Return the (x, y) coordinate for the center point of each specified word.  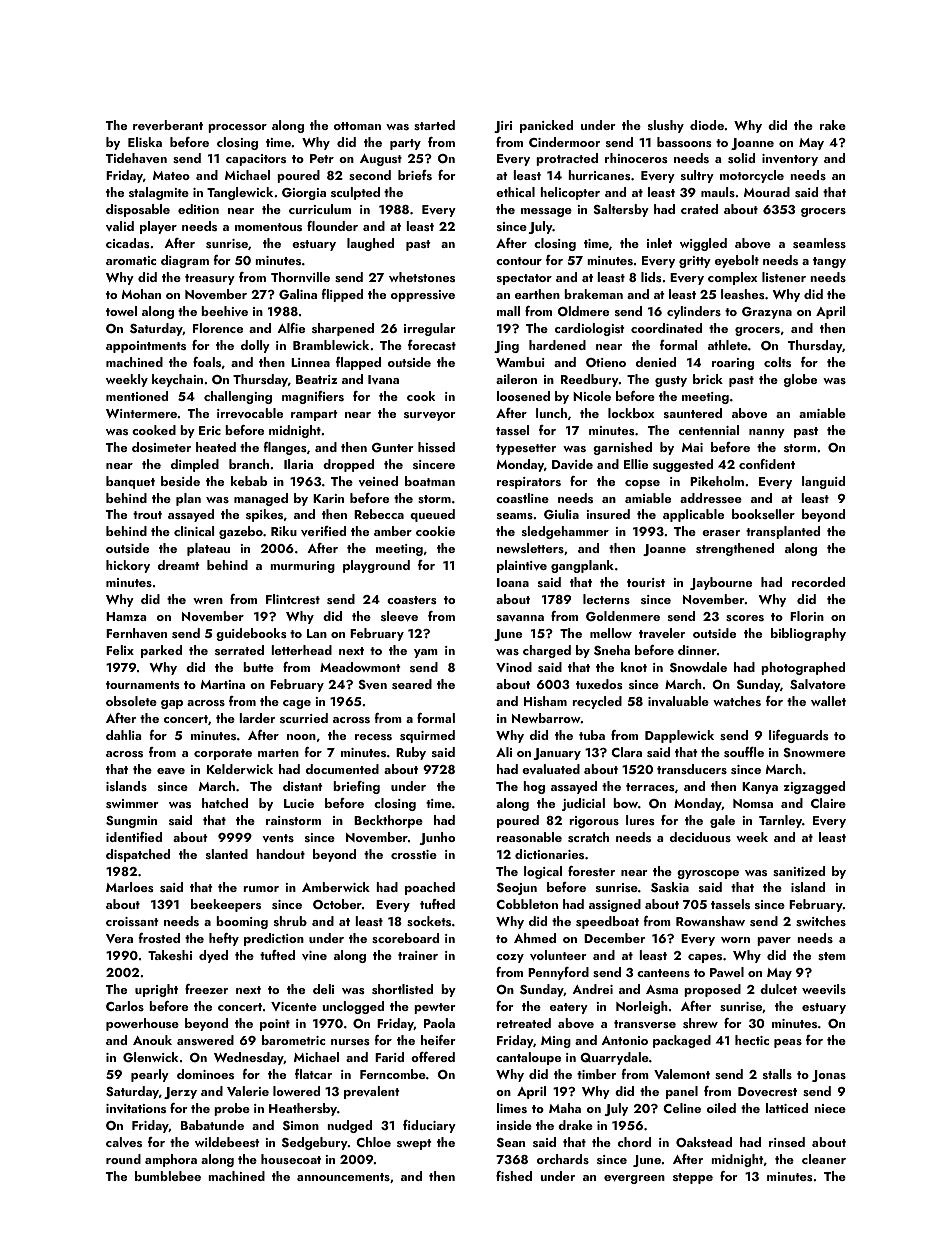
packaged (682, 1041)
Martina (223, 684)
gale (722, 821)
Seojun (517, 889)
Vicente (294, 1006)
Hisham (545, 701)
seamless (819, 243)
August (381, 160)
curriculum (320, 209)
